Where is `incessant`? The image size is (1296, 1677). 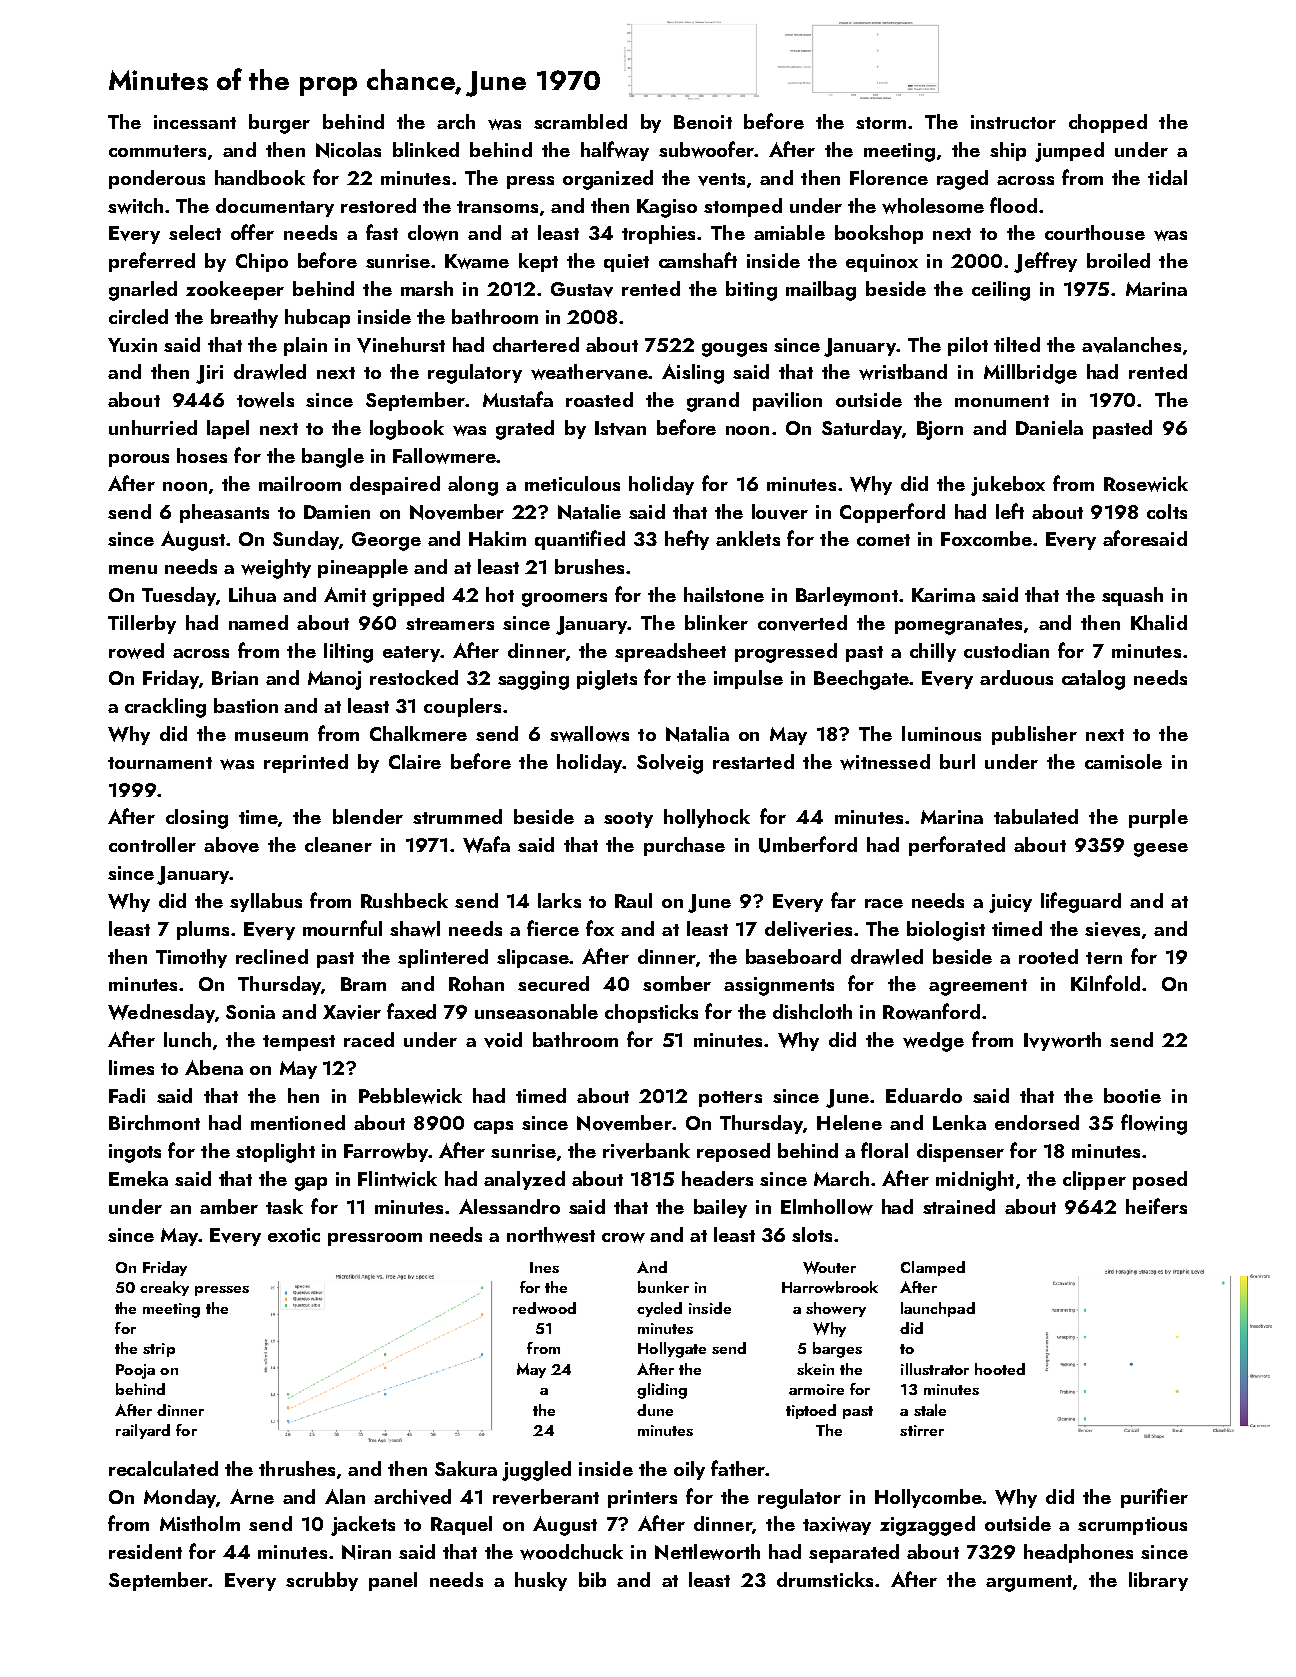 incessant is located at coordinates (195, 122).
